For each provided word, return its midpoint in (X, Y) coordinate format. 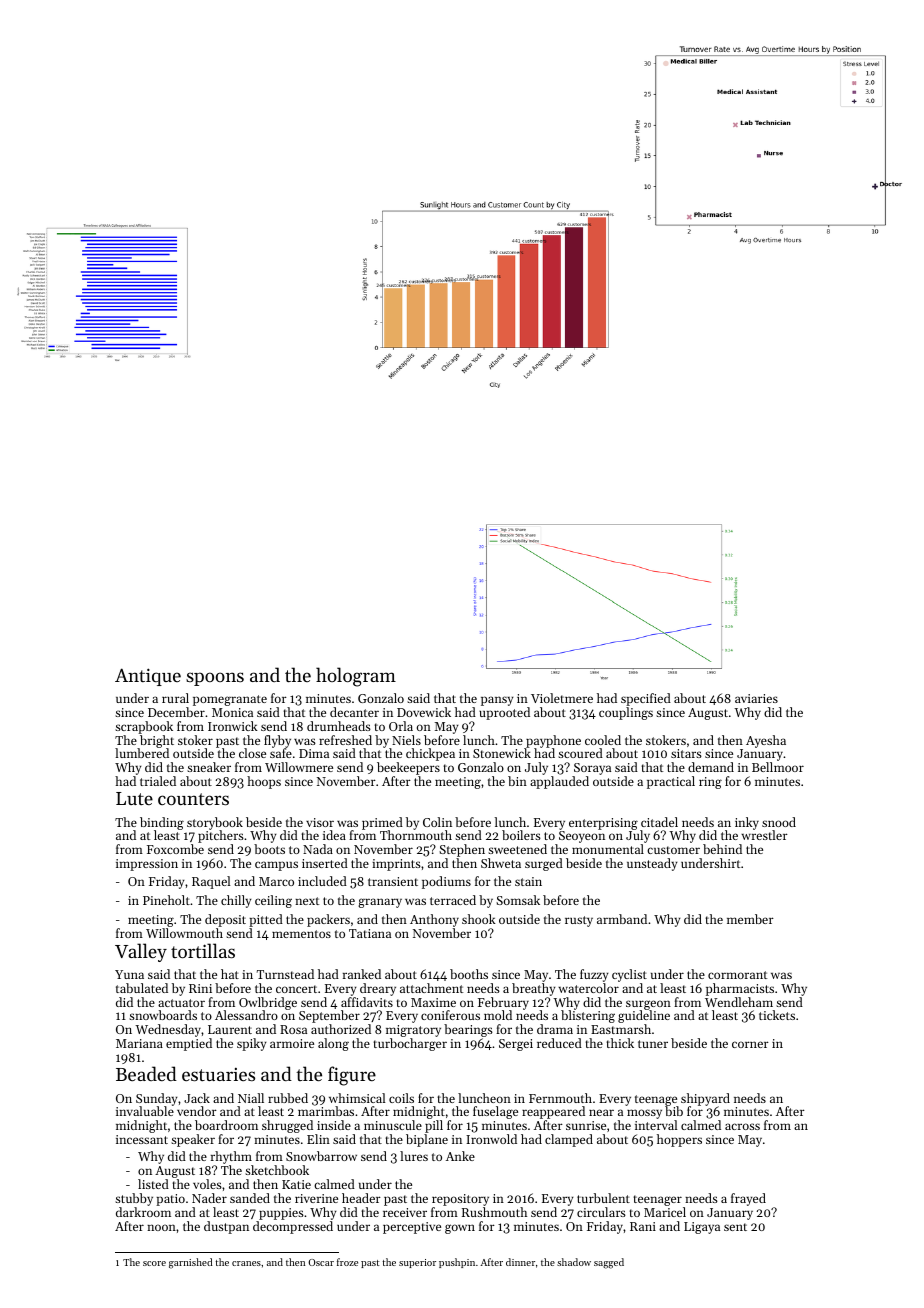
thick (620, 1043)
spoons (215, 679)
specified (646, 699)
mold (498, 1015)
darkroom (143, 1212)
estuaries (218, 1074)
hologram (356, 677)
